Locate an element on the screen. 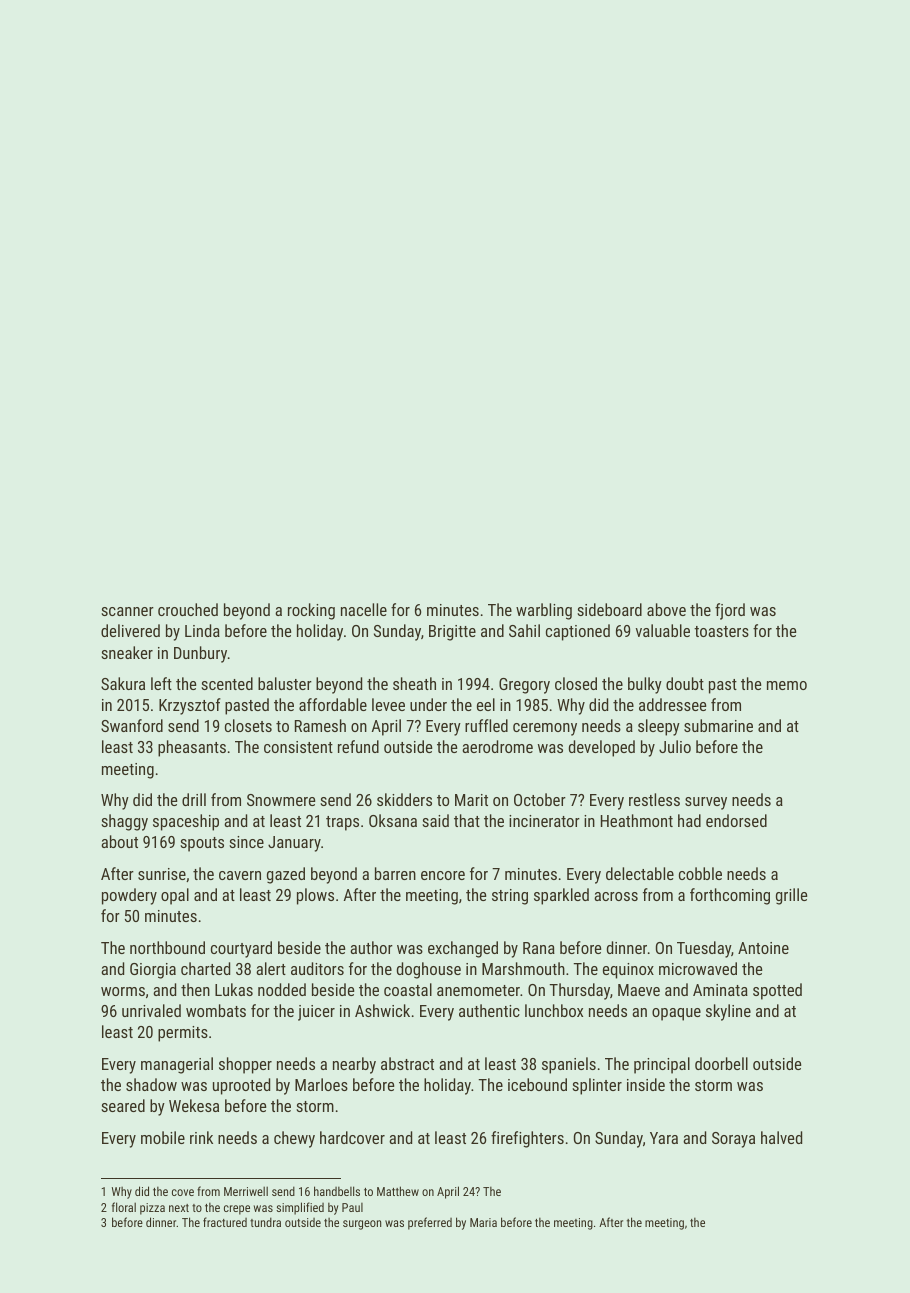 This screenshot has height=1293, width=910. delivered is located at coordinates (130, 630).
